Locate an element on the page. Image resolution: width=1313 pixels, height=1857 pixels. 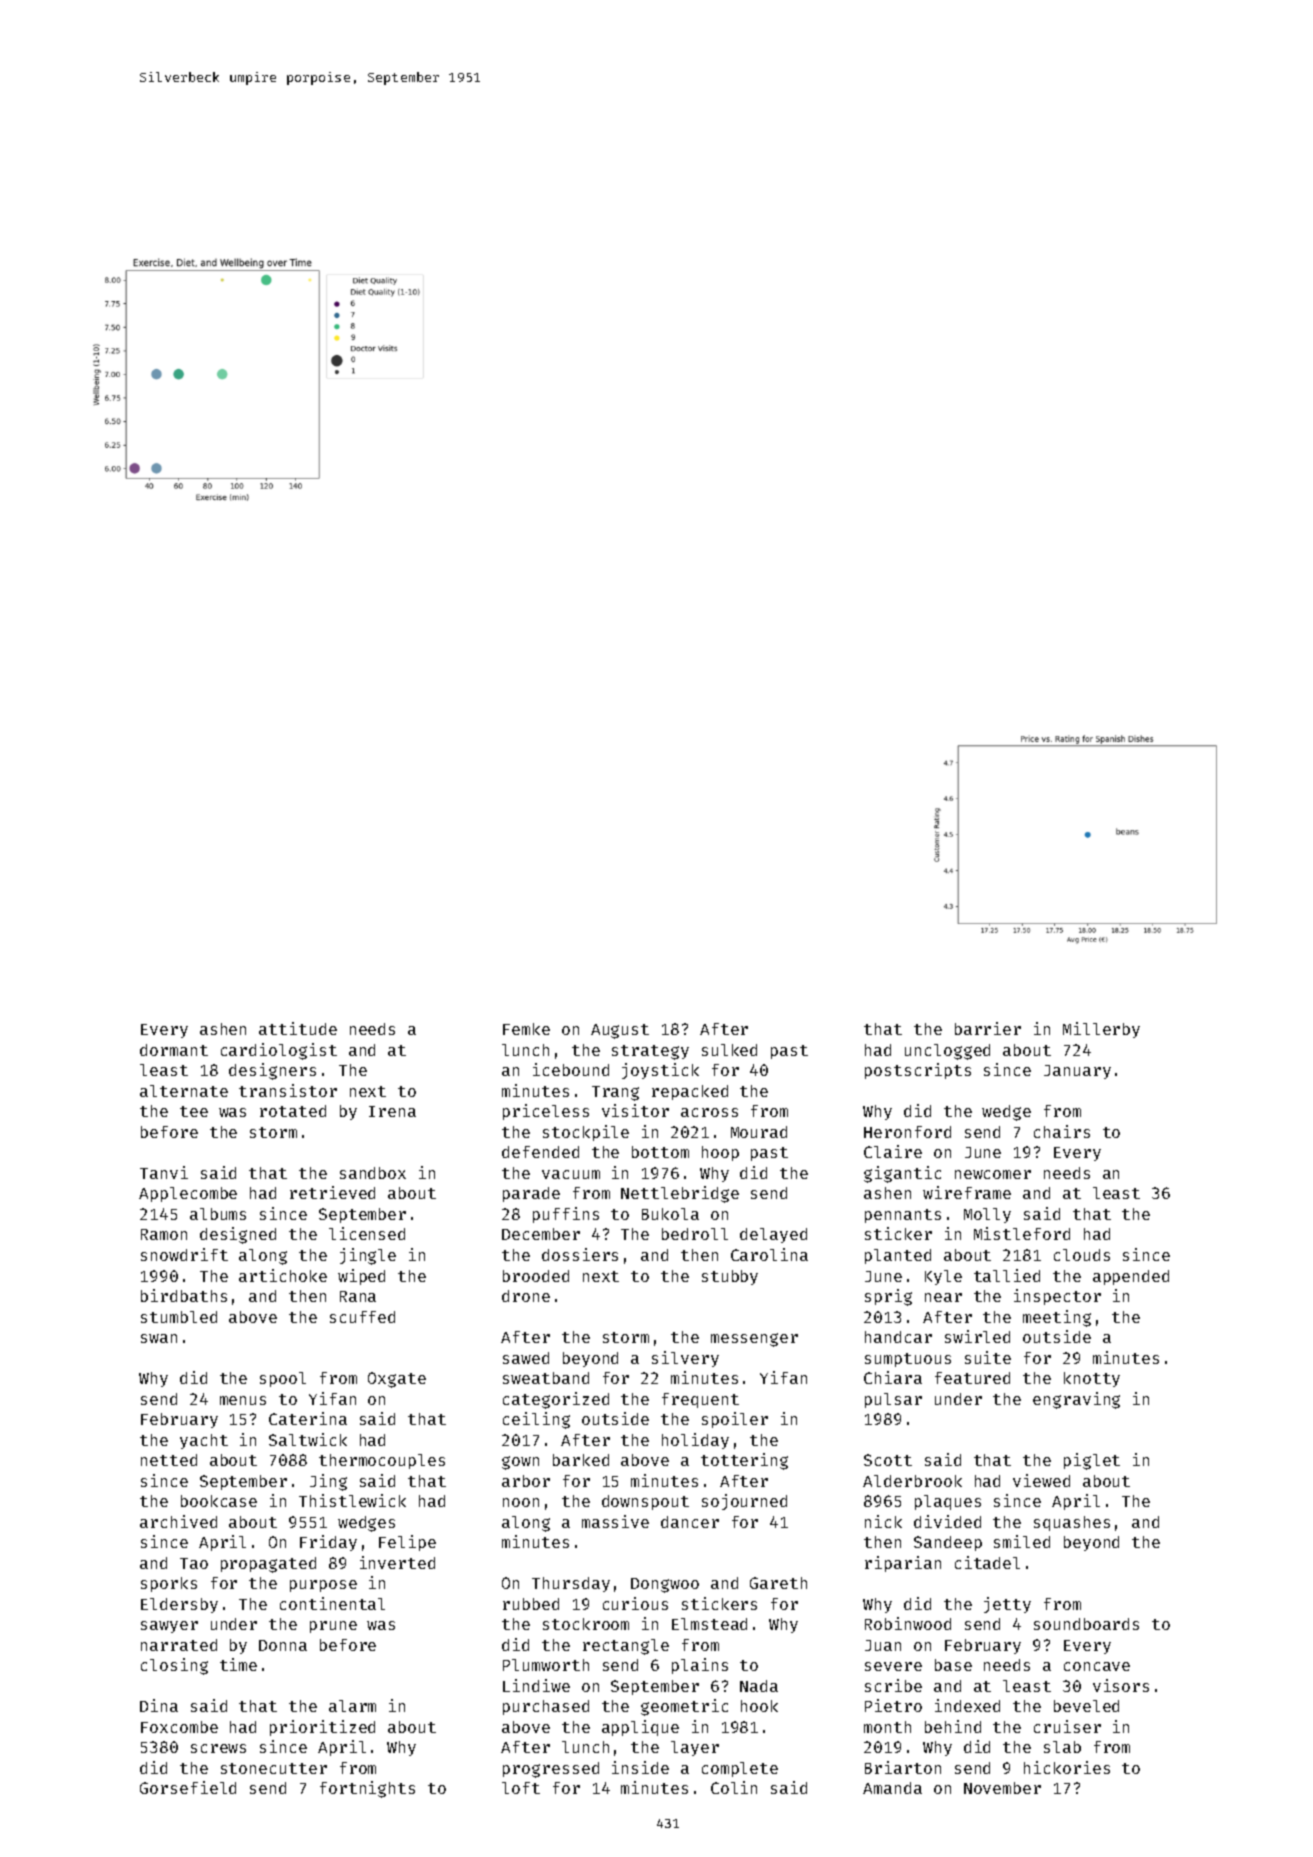
fortnights is located at coordinates (367, 1789).
